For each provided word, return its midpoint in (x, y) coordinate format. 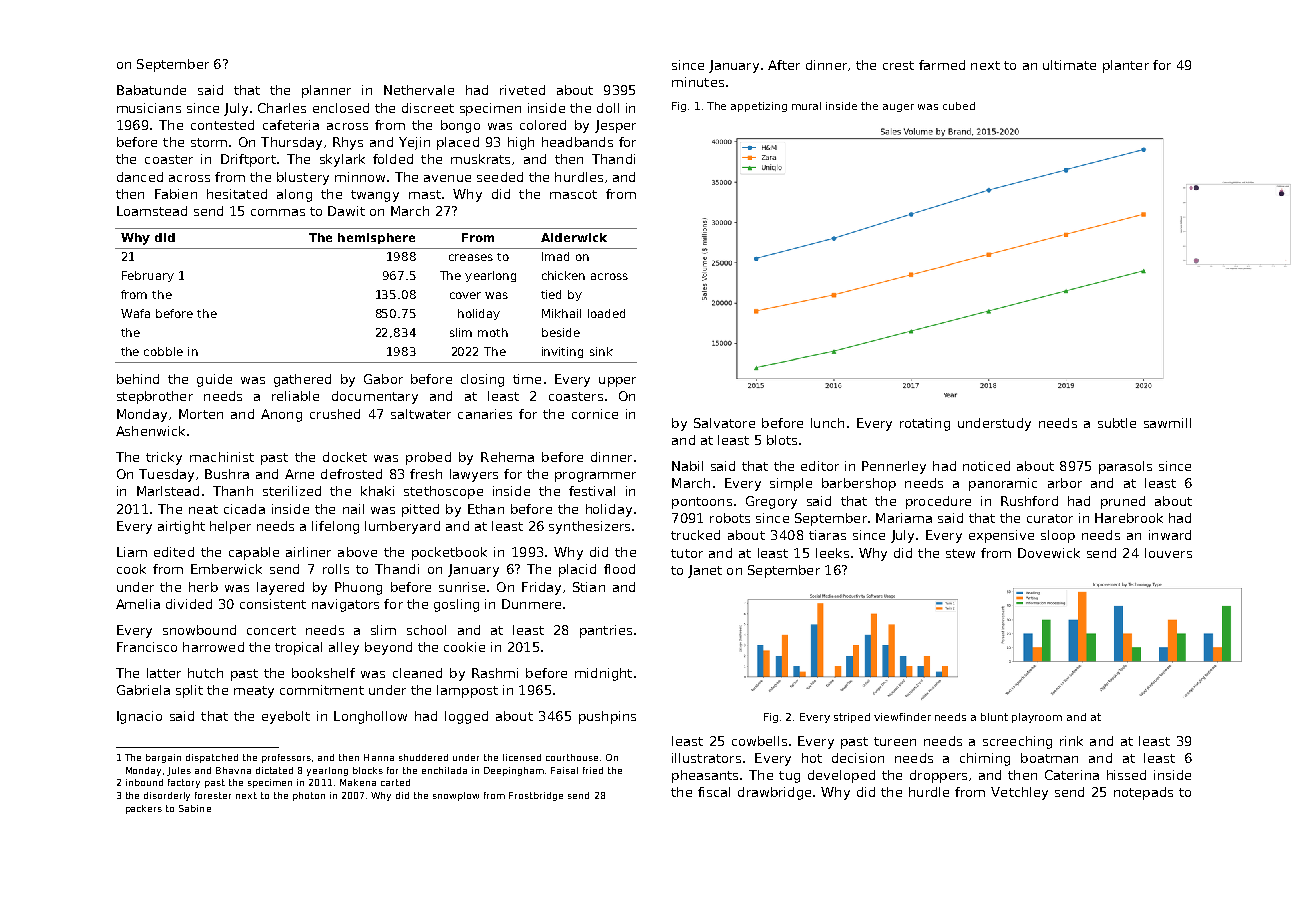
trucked (695, 535)
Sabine (195, 808)
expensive (1001, 536)
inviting (562, 352)
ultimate (1069, 65)
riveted (522, 90)
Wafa (135, 313)
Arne (299, 474)
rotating (925, 424)
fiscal (714, 792)
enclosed (341, 108)
